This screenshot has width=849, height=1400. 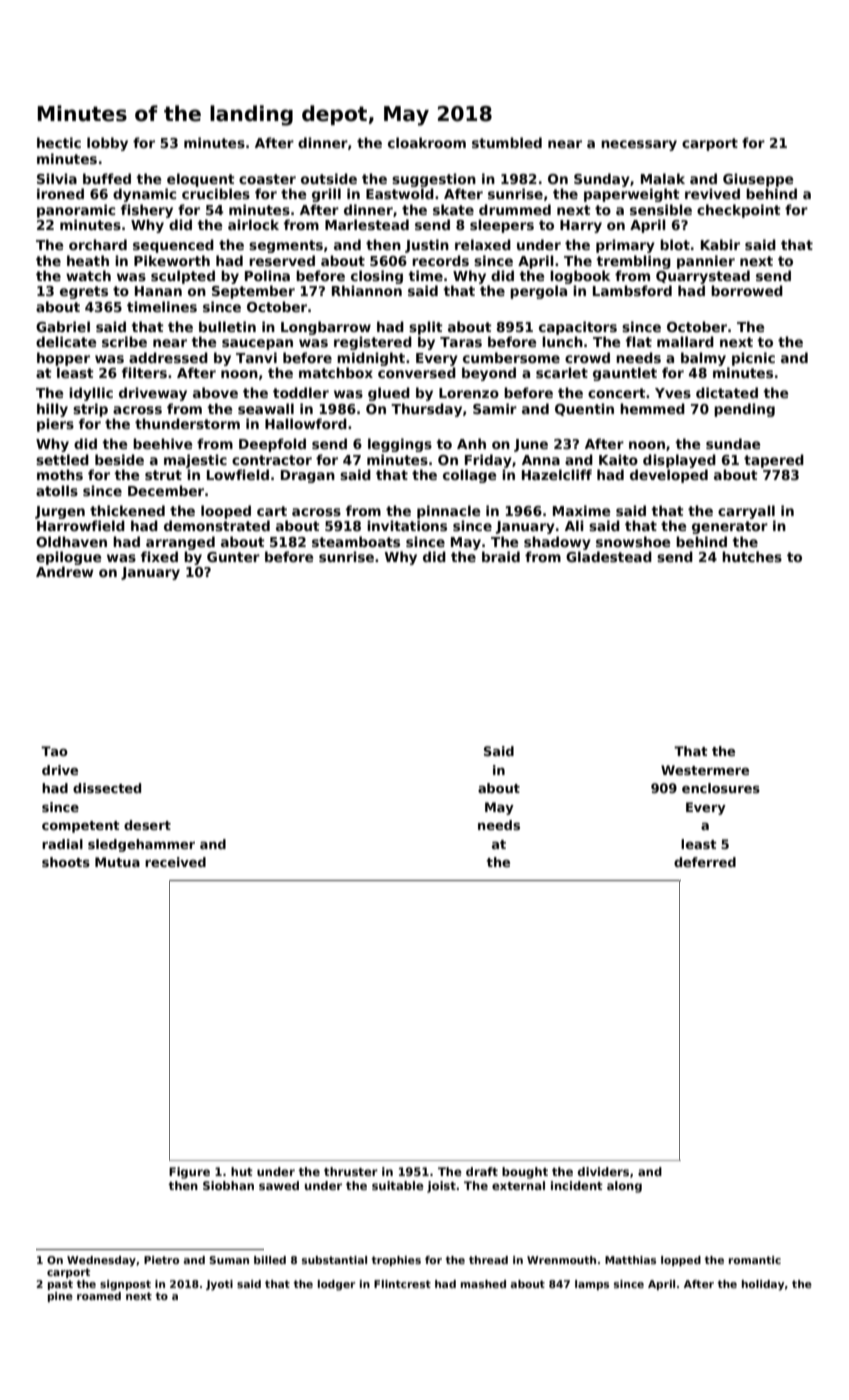 I want to click on Giuseppe, so click(x=758, y=180).
